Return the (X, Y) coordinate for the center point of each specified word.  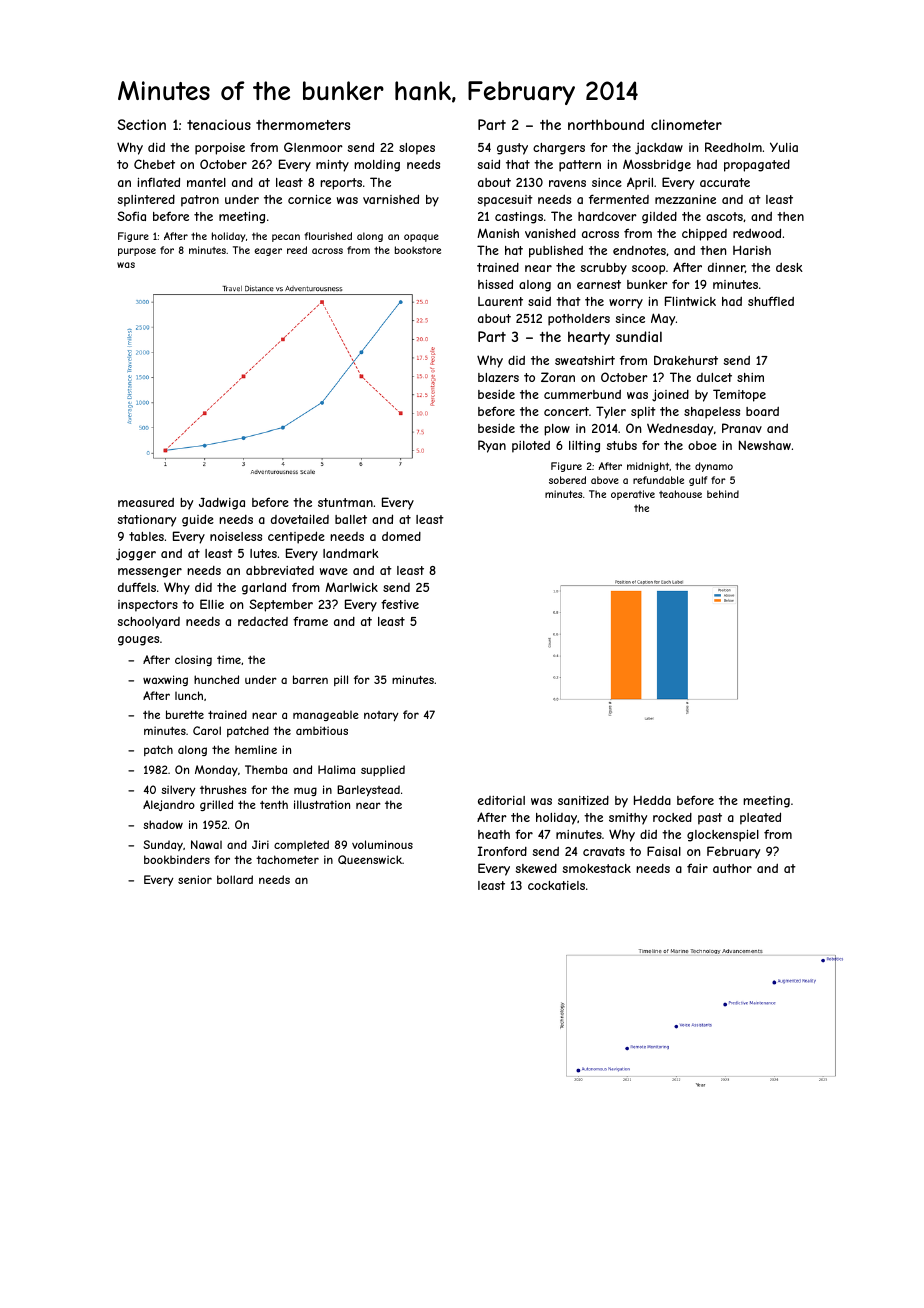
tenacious (219, 124)
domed (401, 536)
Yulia (784, 147)
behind (723, 494)
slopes (417, 149)
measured (146, 502)
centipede (296, 537)
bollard (235, 879)
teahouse (680, 494)
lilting (584, 447)
